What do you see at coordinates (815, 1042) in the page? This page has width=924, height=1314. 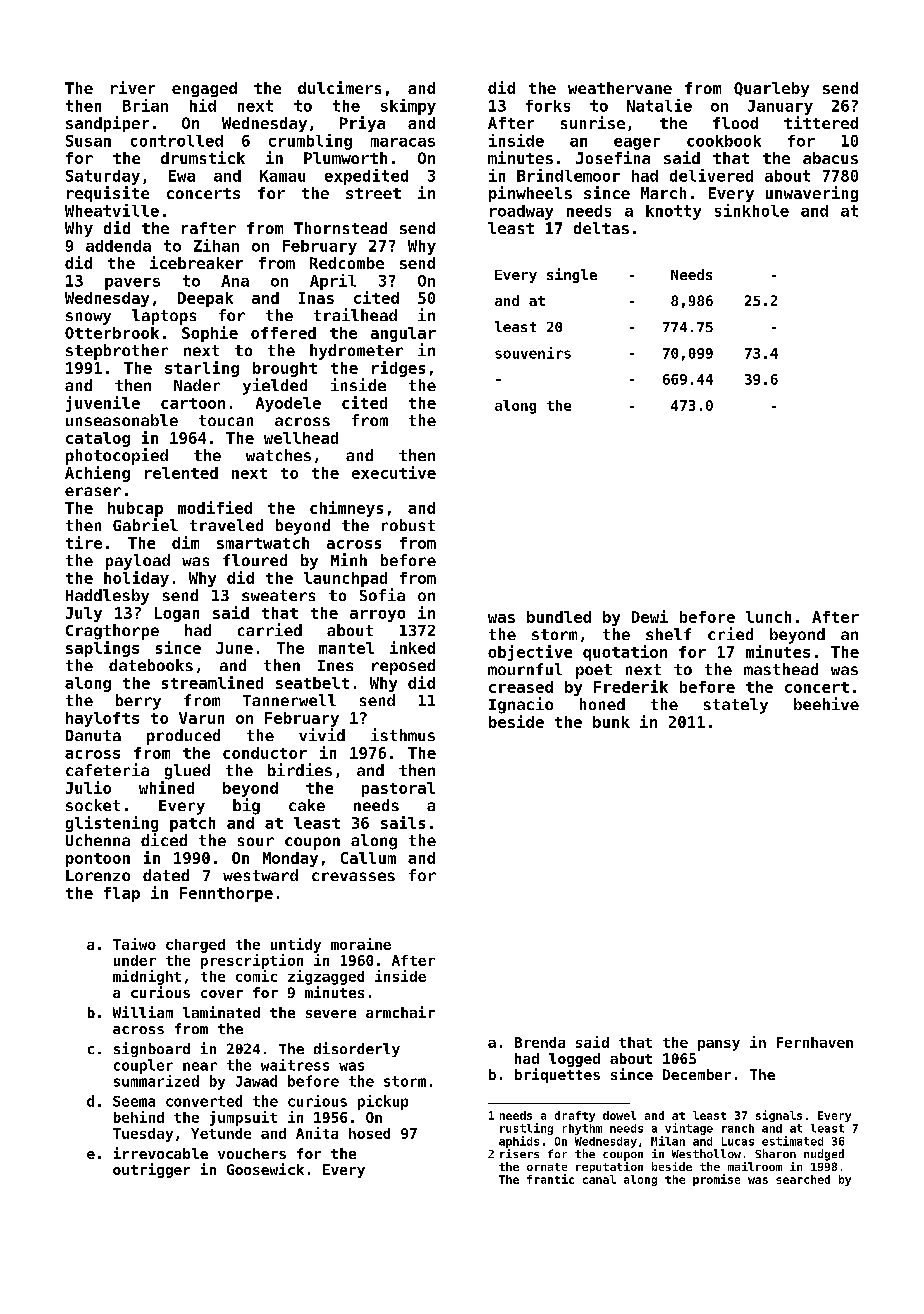 I see `Fernhaven` at bounding box center [815, 1042].
